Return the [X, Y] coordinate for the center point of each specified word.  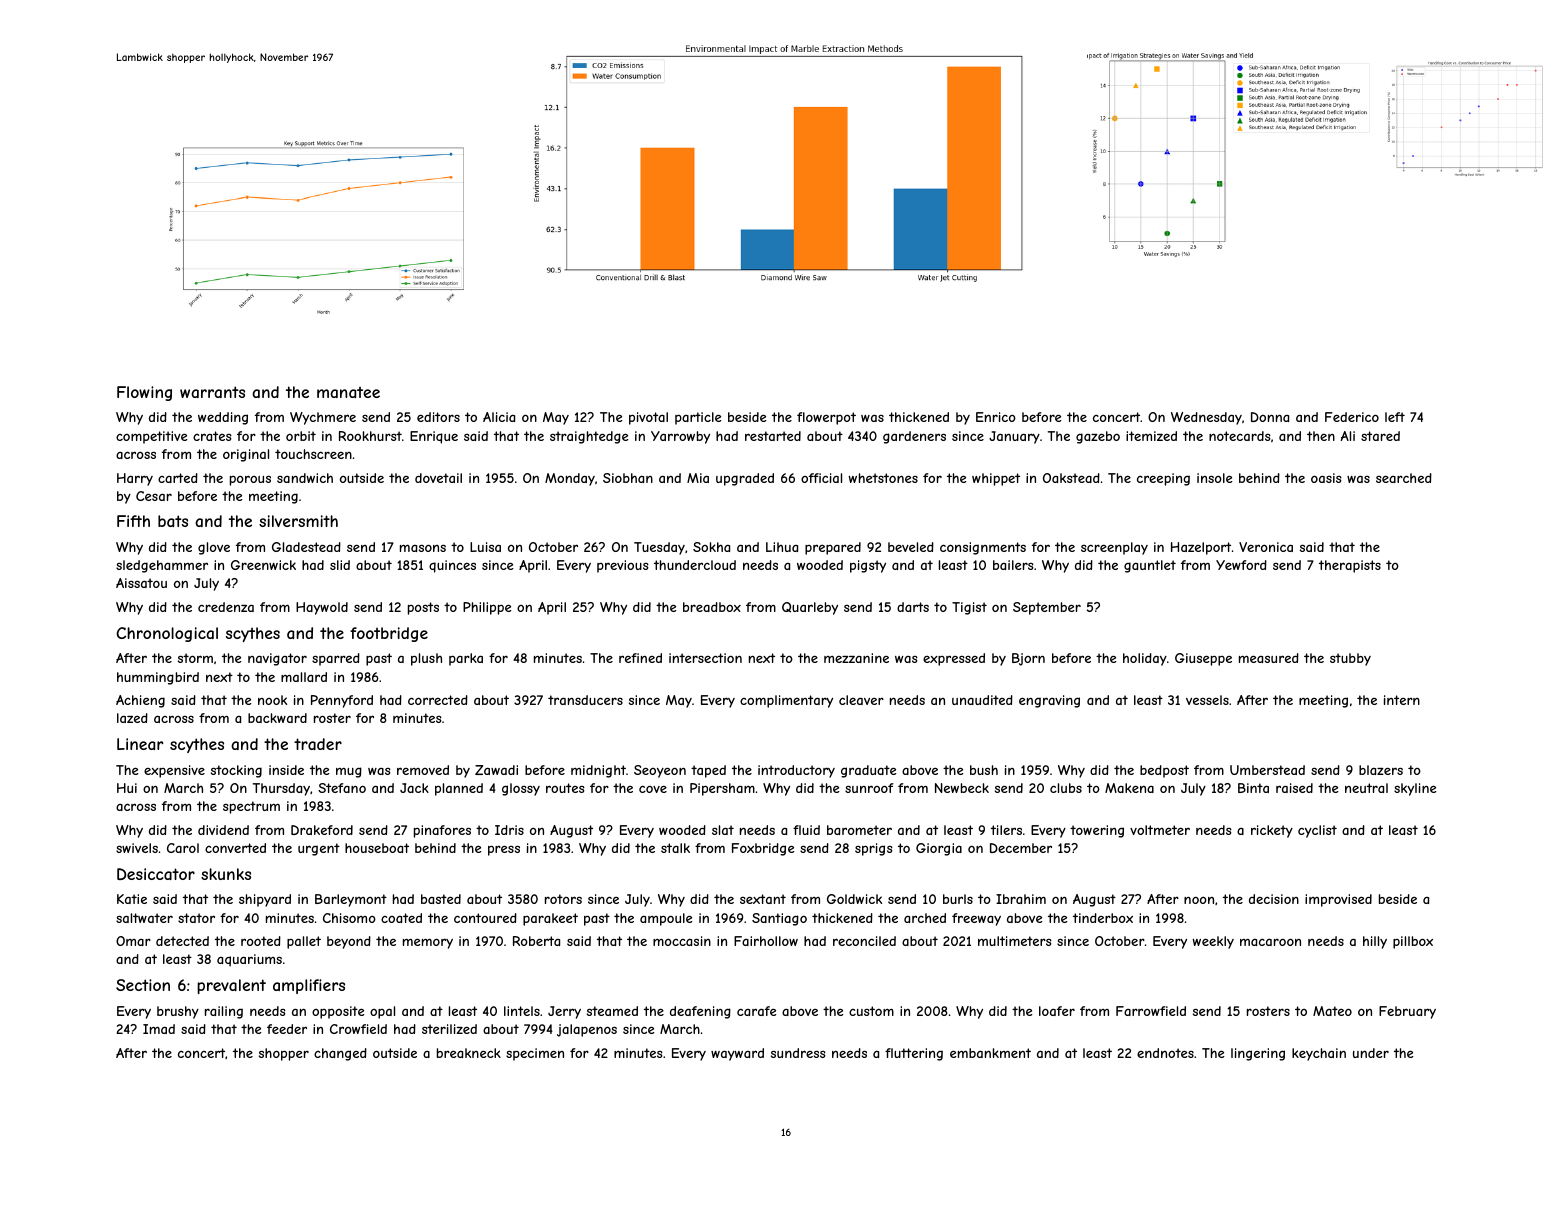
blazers [1381, 770]
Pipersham [722, 789]
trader [318, 744]
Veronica [1266, 547]
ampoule [666, 919]
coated [401, 918]
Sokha [711, 547]
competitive [152, 437]
